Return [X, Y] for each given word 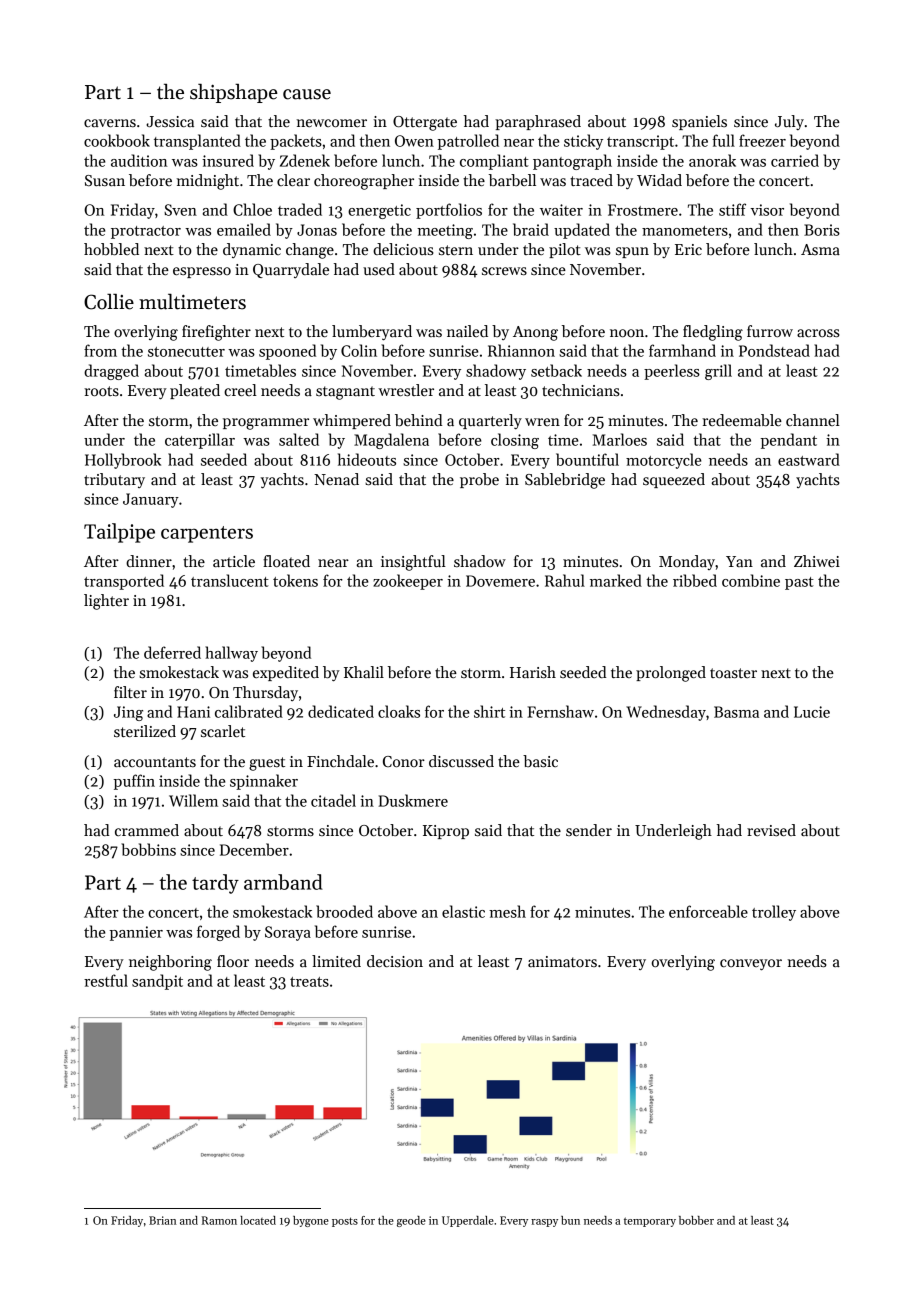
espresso [202, 272]
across [818, 333]
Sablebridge [565, 481]
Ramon [219, 1220]
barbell [512, 180]
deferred [172, 652]
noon [627, 333]
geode [411, 1221]
